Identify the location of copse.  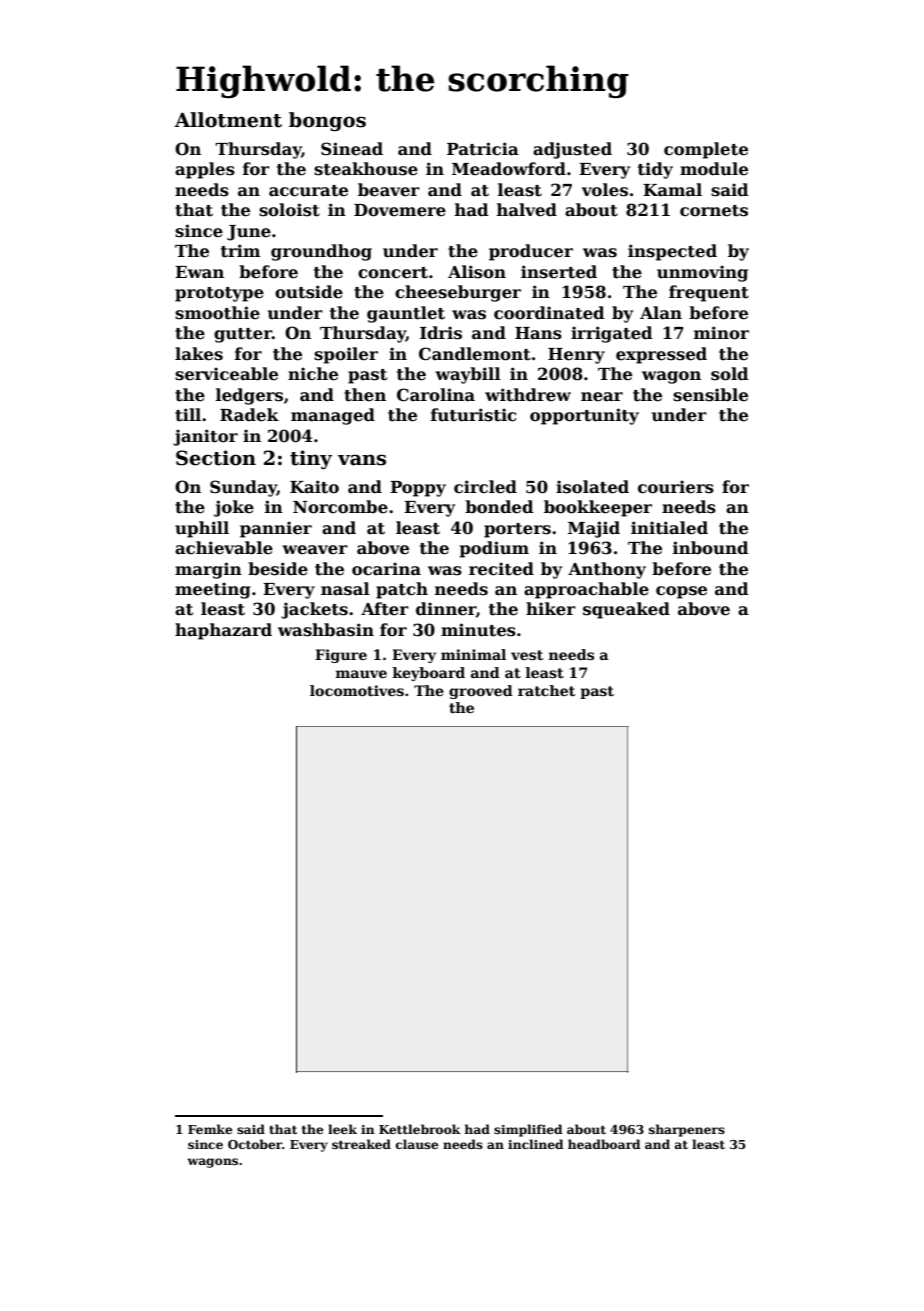
(681, 592).
